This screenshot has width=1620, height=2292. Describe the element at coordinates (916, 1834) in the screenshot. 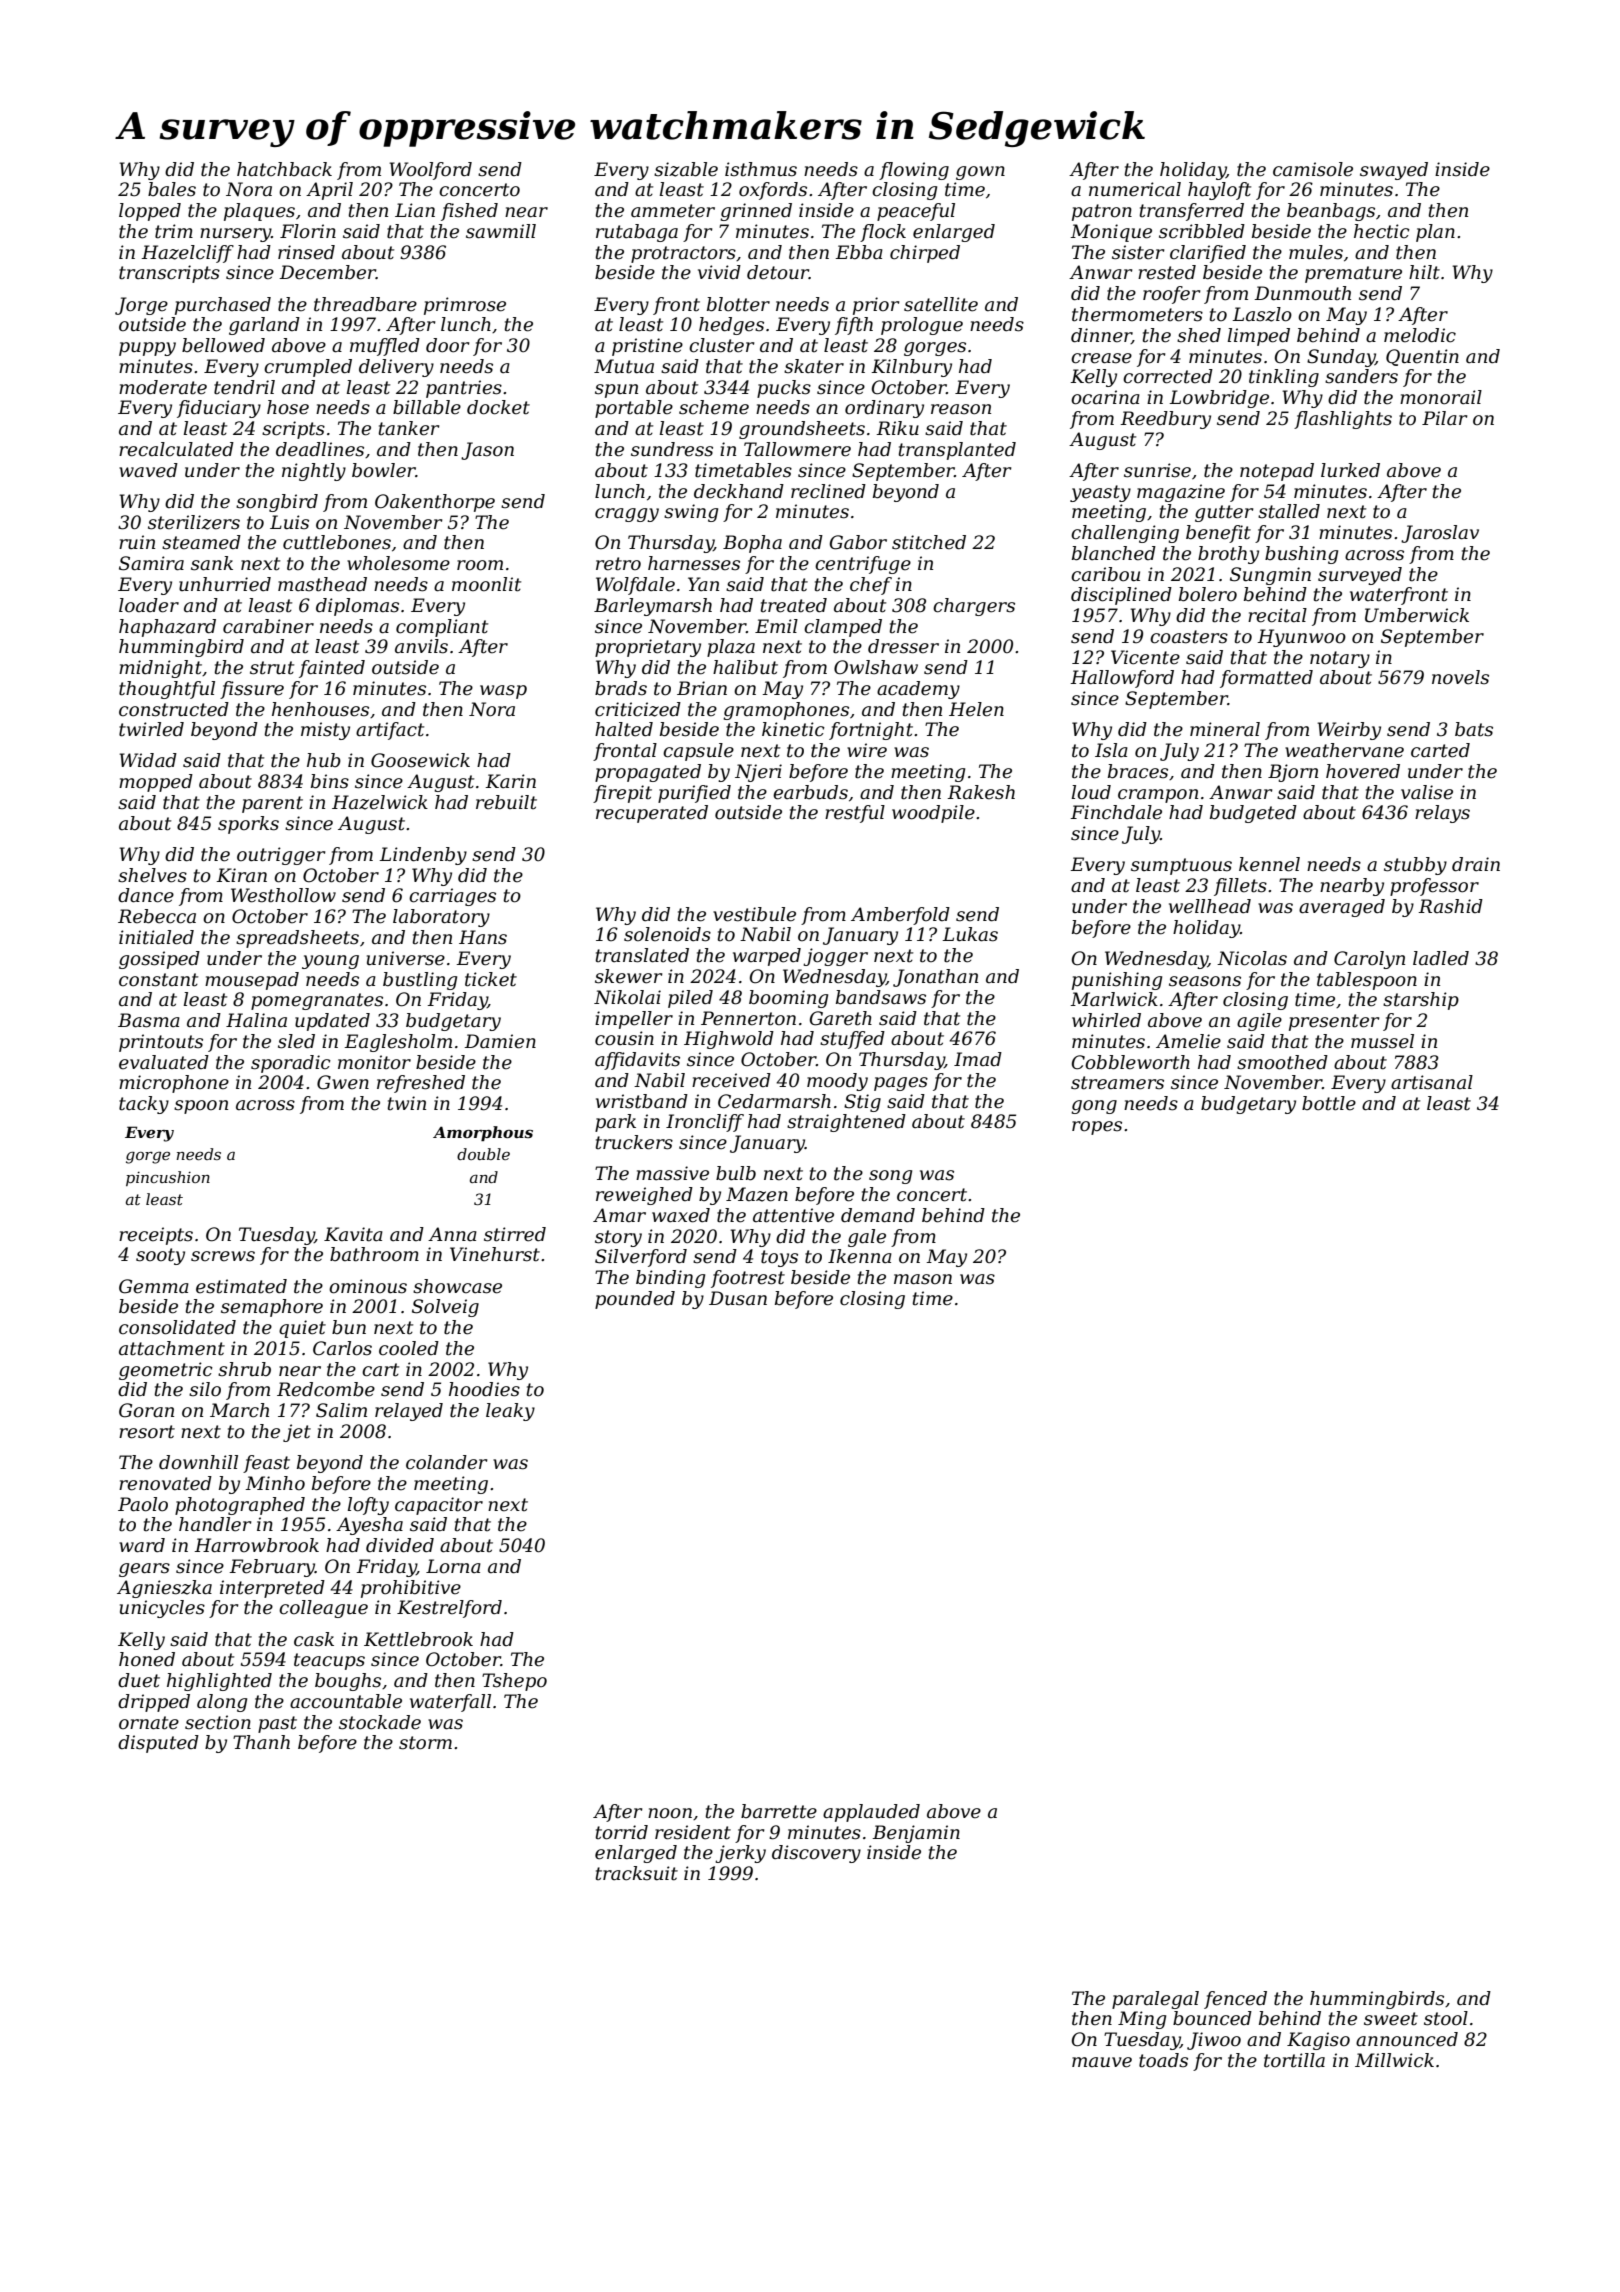

I see `Benjamin` at that location.
